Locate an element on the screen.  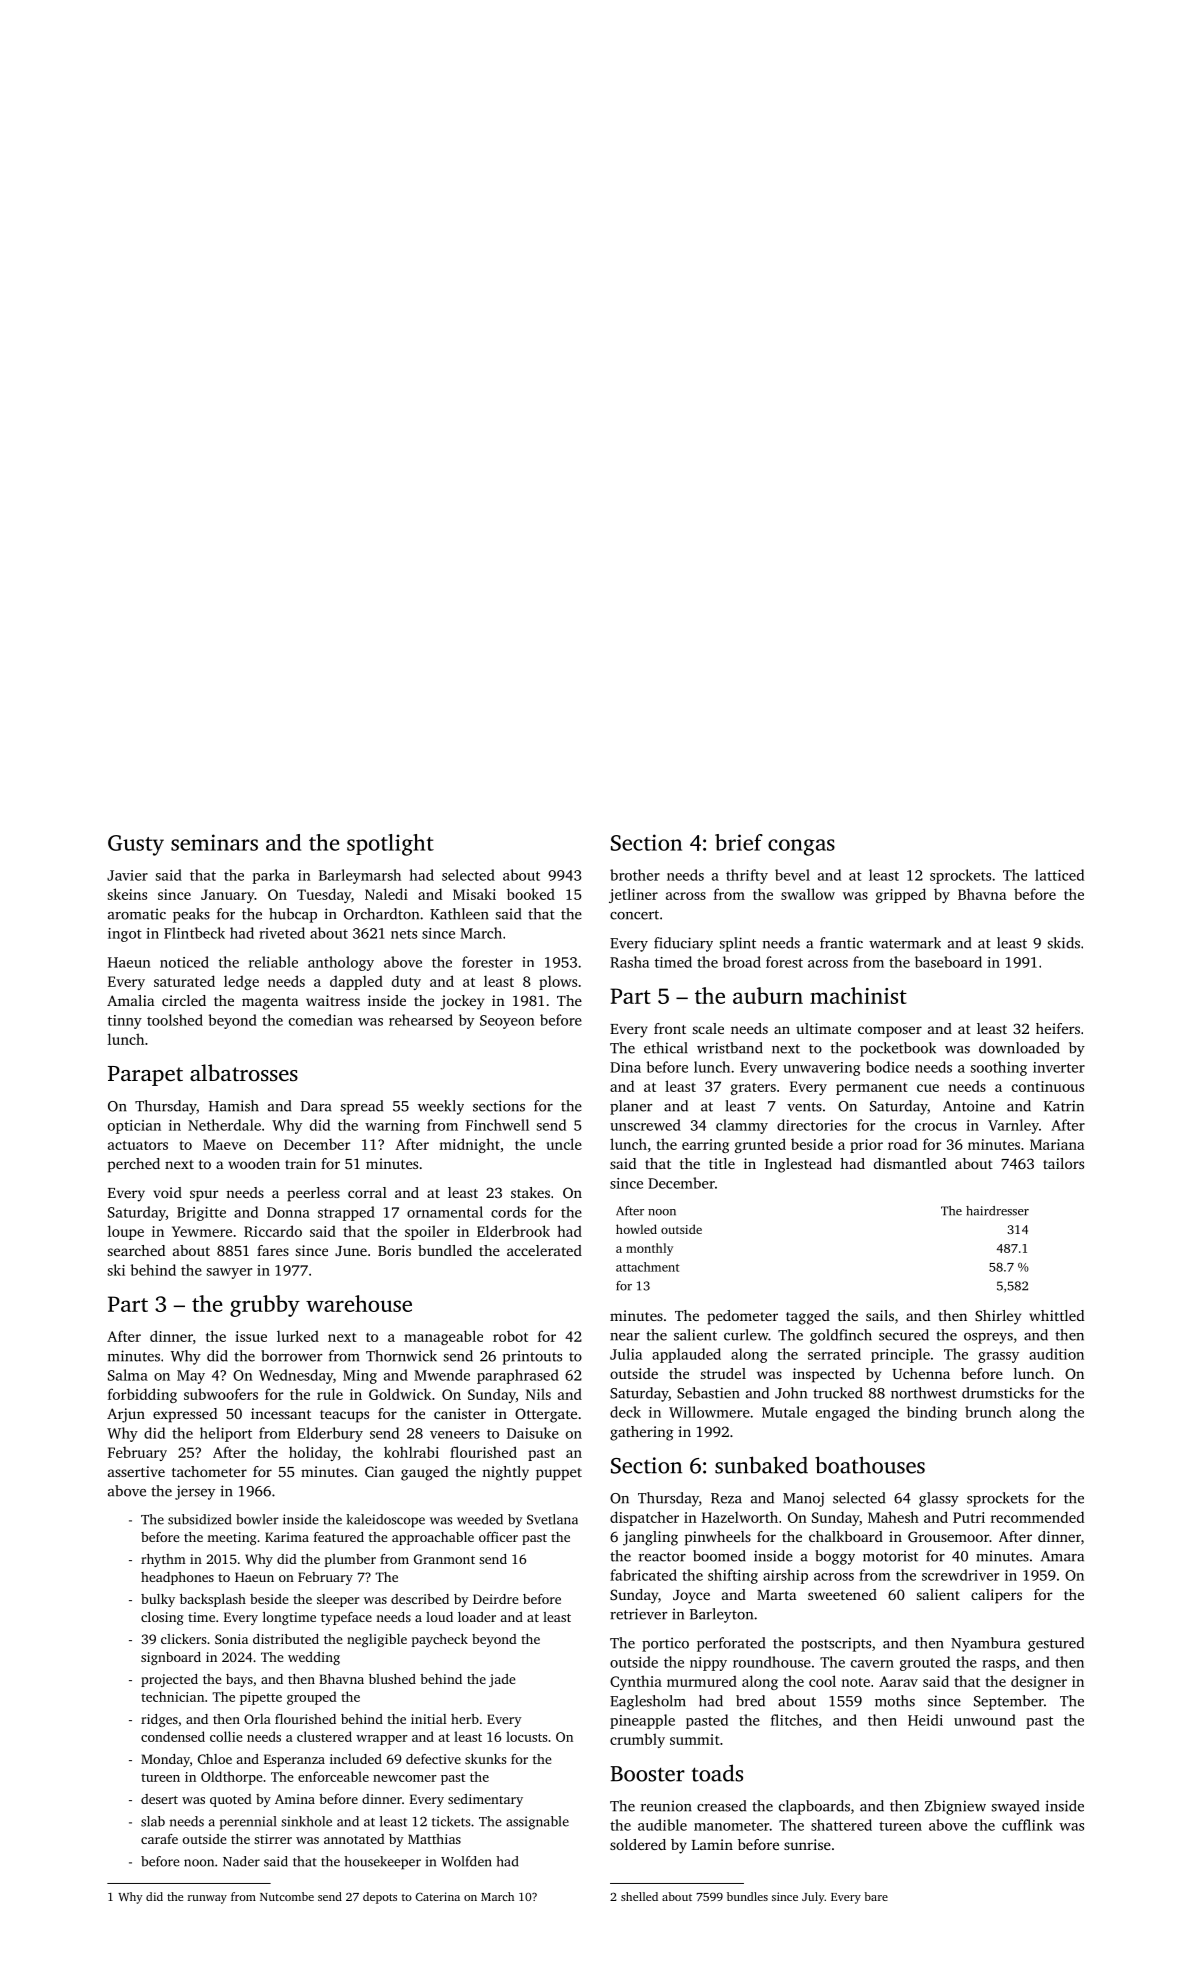
Javier is located at coordinates (127, 875).
